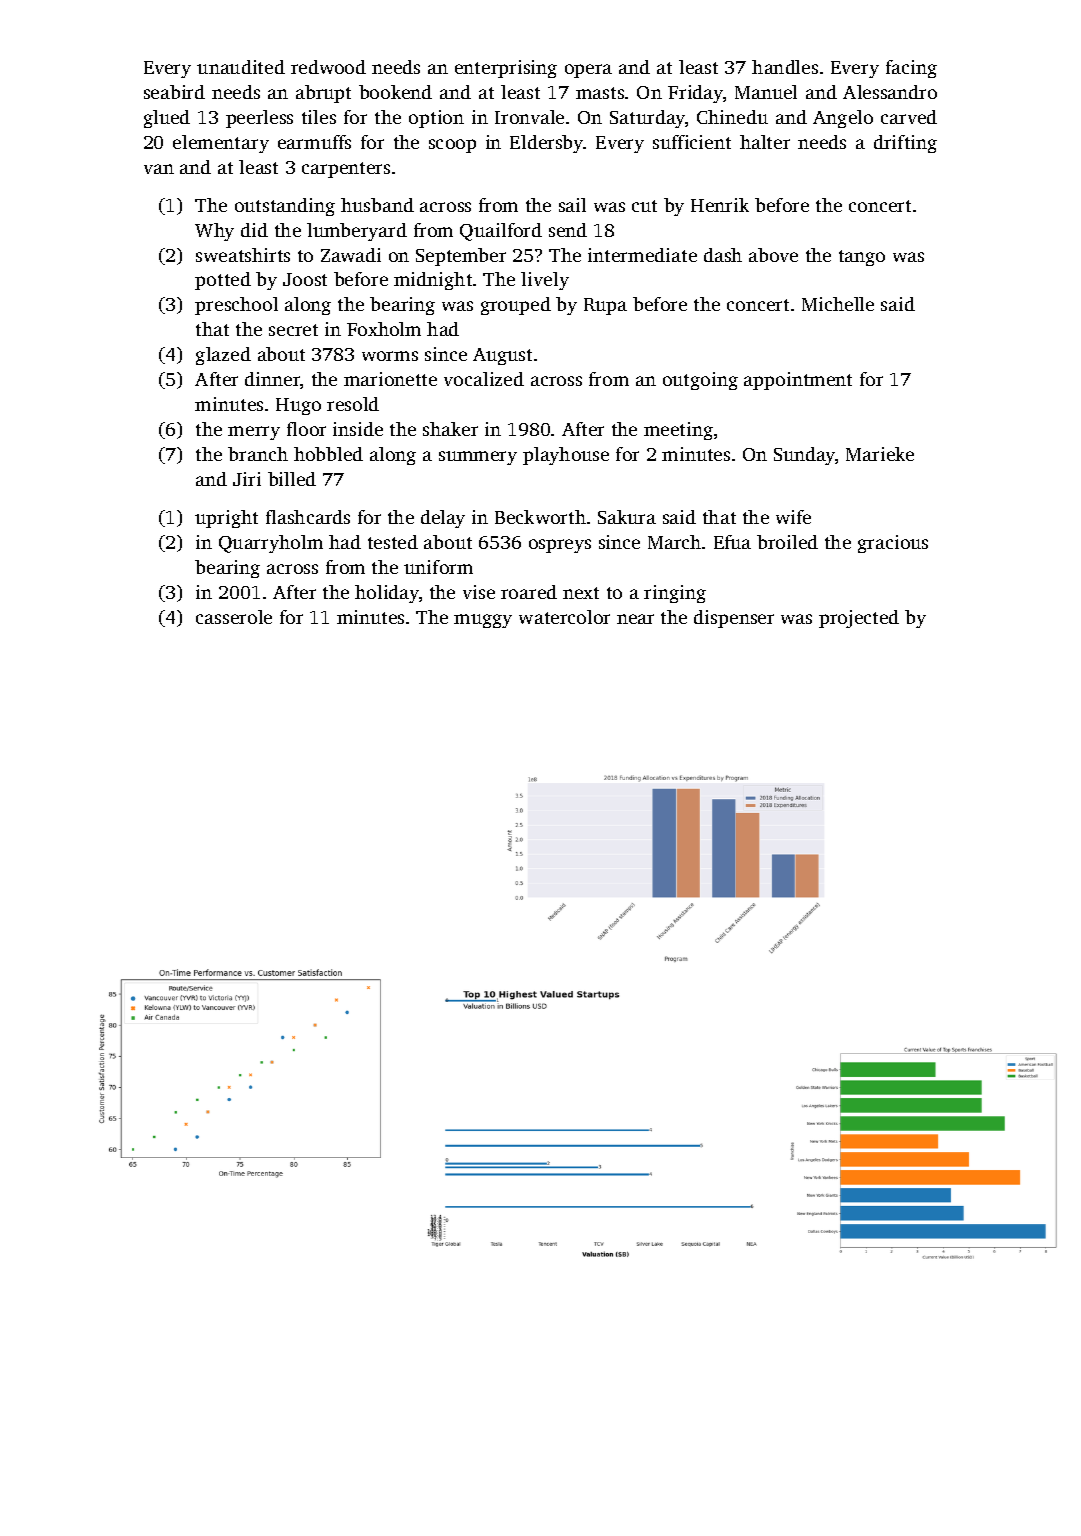 The image size is (1081, 1536). Describe the element at coordinates (545, 281) in the document. I see `lively` at that location.
